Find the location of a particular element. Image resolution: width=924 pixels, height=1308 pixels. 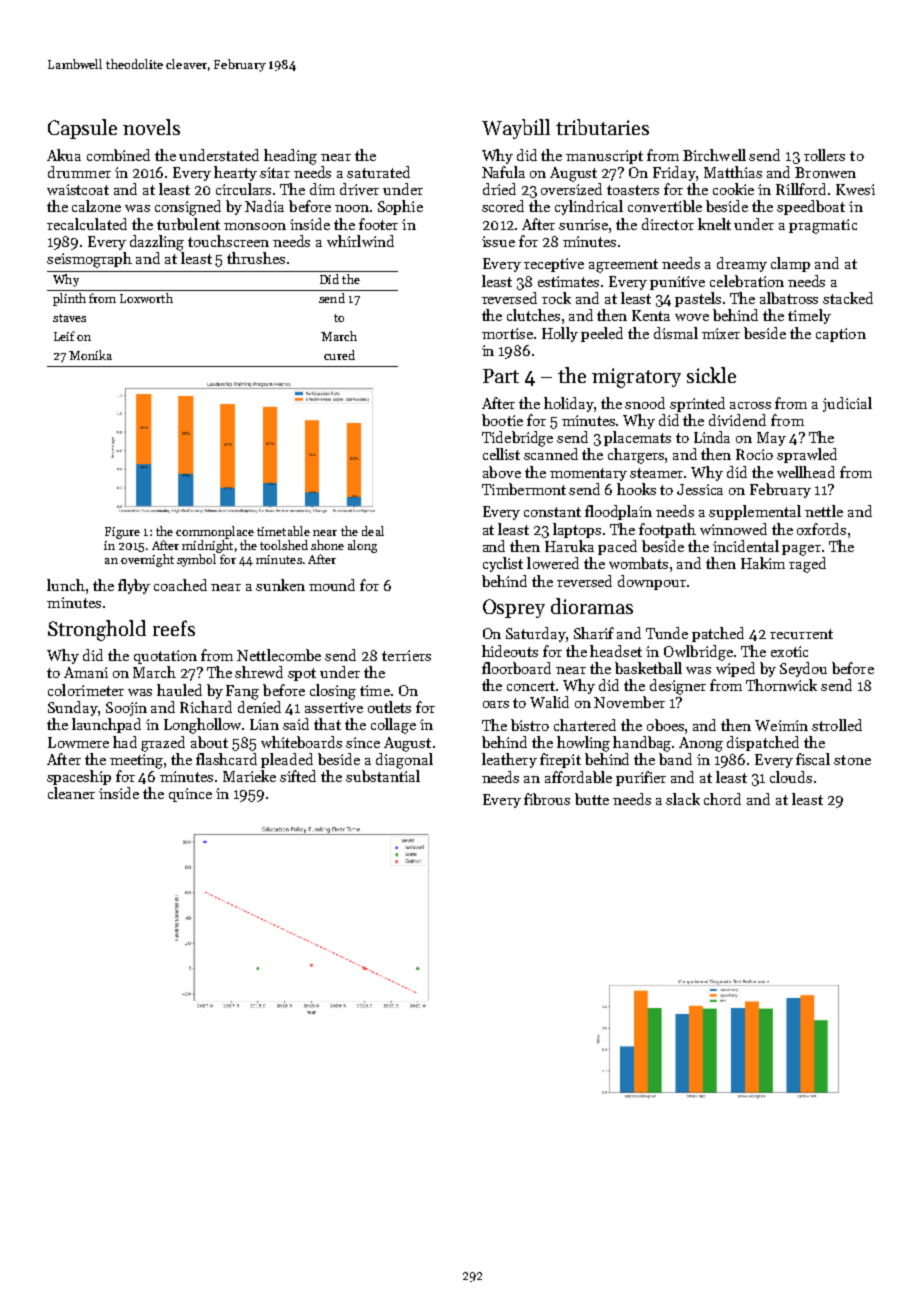

sifted is located at coordinates (298, 776).
